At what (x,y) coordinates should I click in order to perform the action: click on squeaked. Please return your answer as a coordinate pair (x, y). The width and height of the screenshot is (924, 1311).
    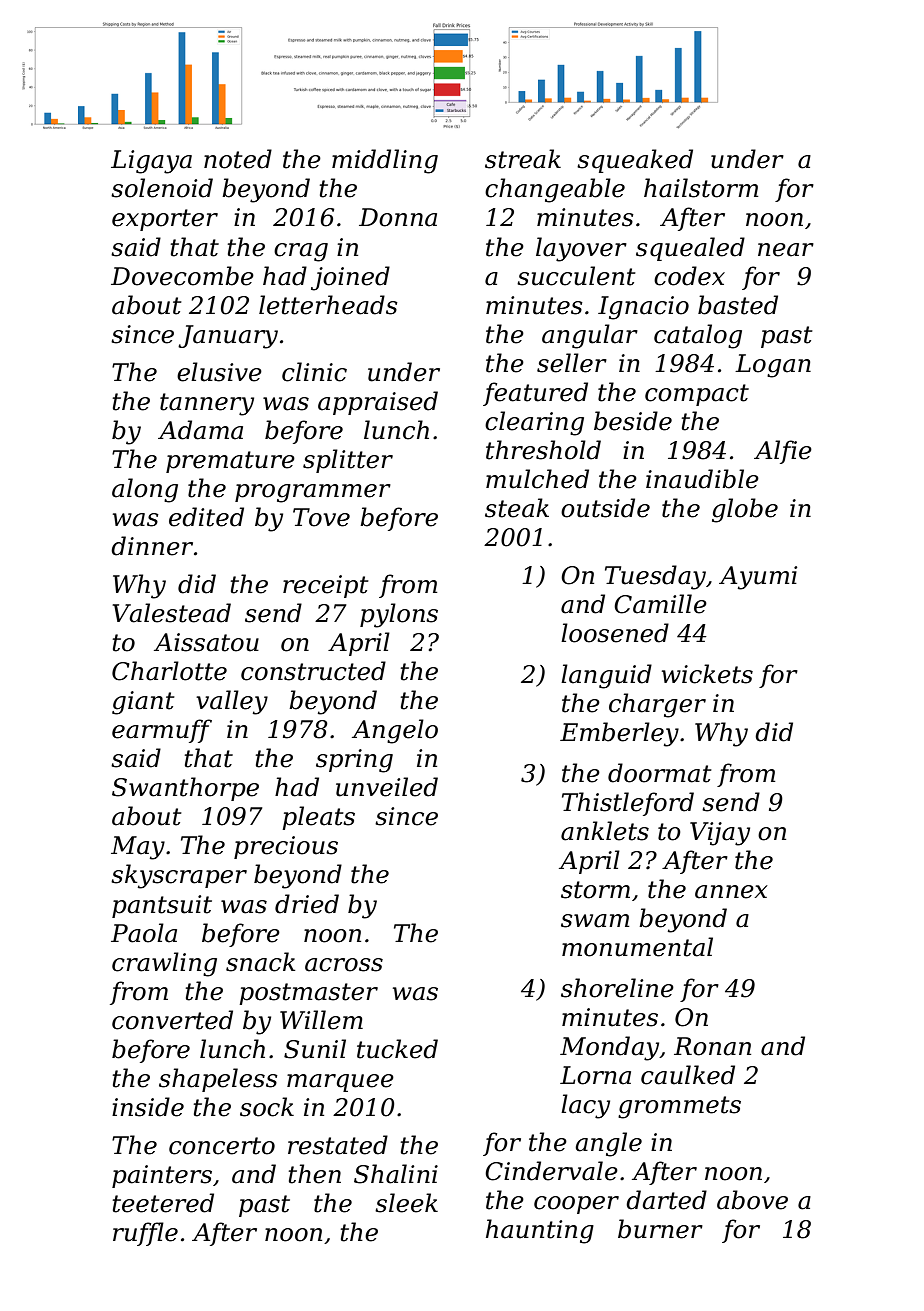
    Looking at the image, I should click on (635, 161).
